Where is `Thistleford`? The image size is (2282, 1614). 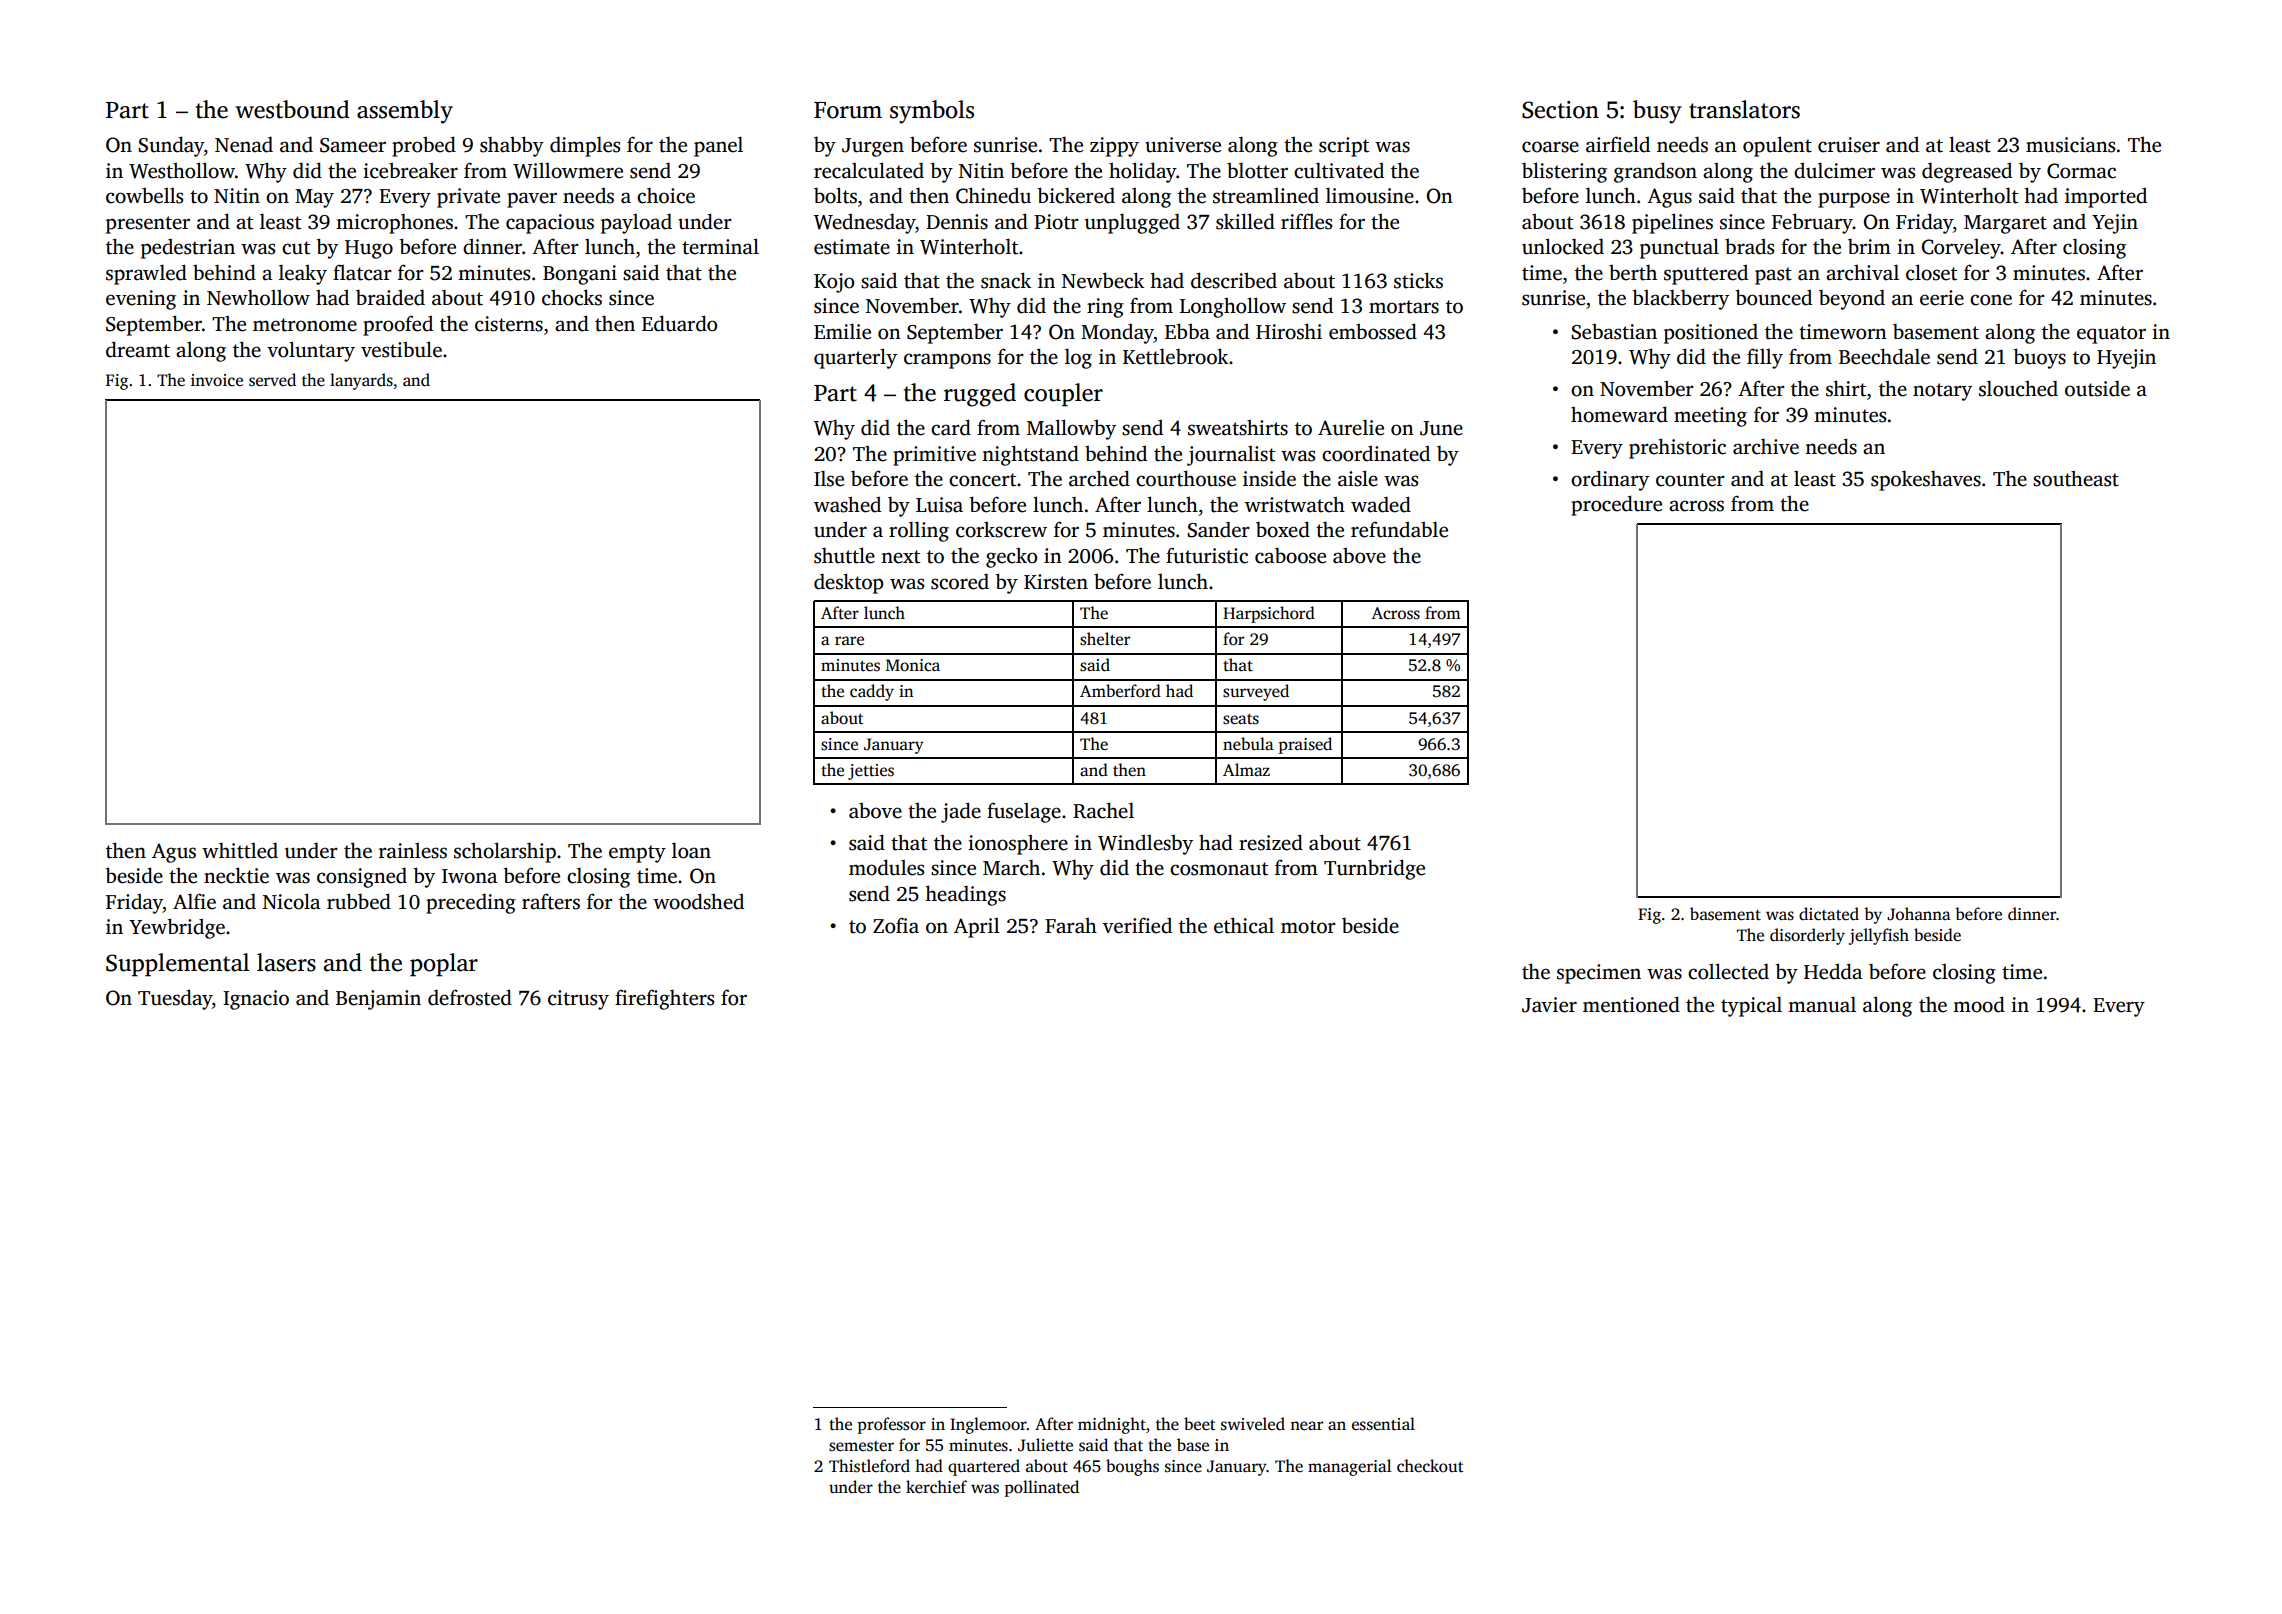
Thistleford is located at coordinates (869, 1466).
